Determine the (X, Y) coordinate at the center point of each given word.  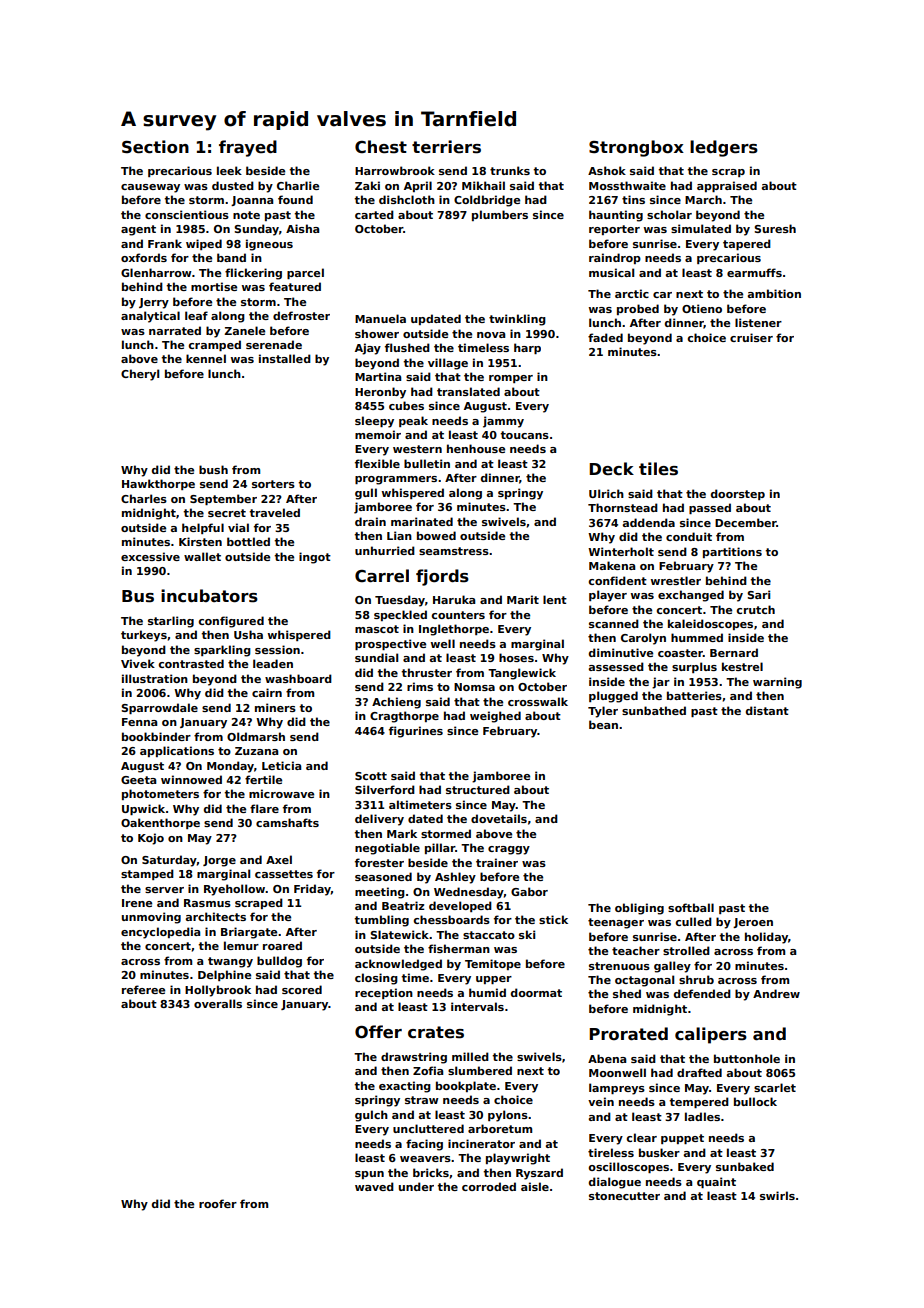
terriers (446, 147)
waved (374, 1186)
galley (672, 967)
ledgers (724, 148)
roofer (218, 1203)
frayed (248, 148)
